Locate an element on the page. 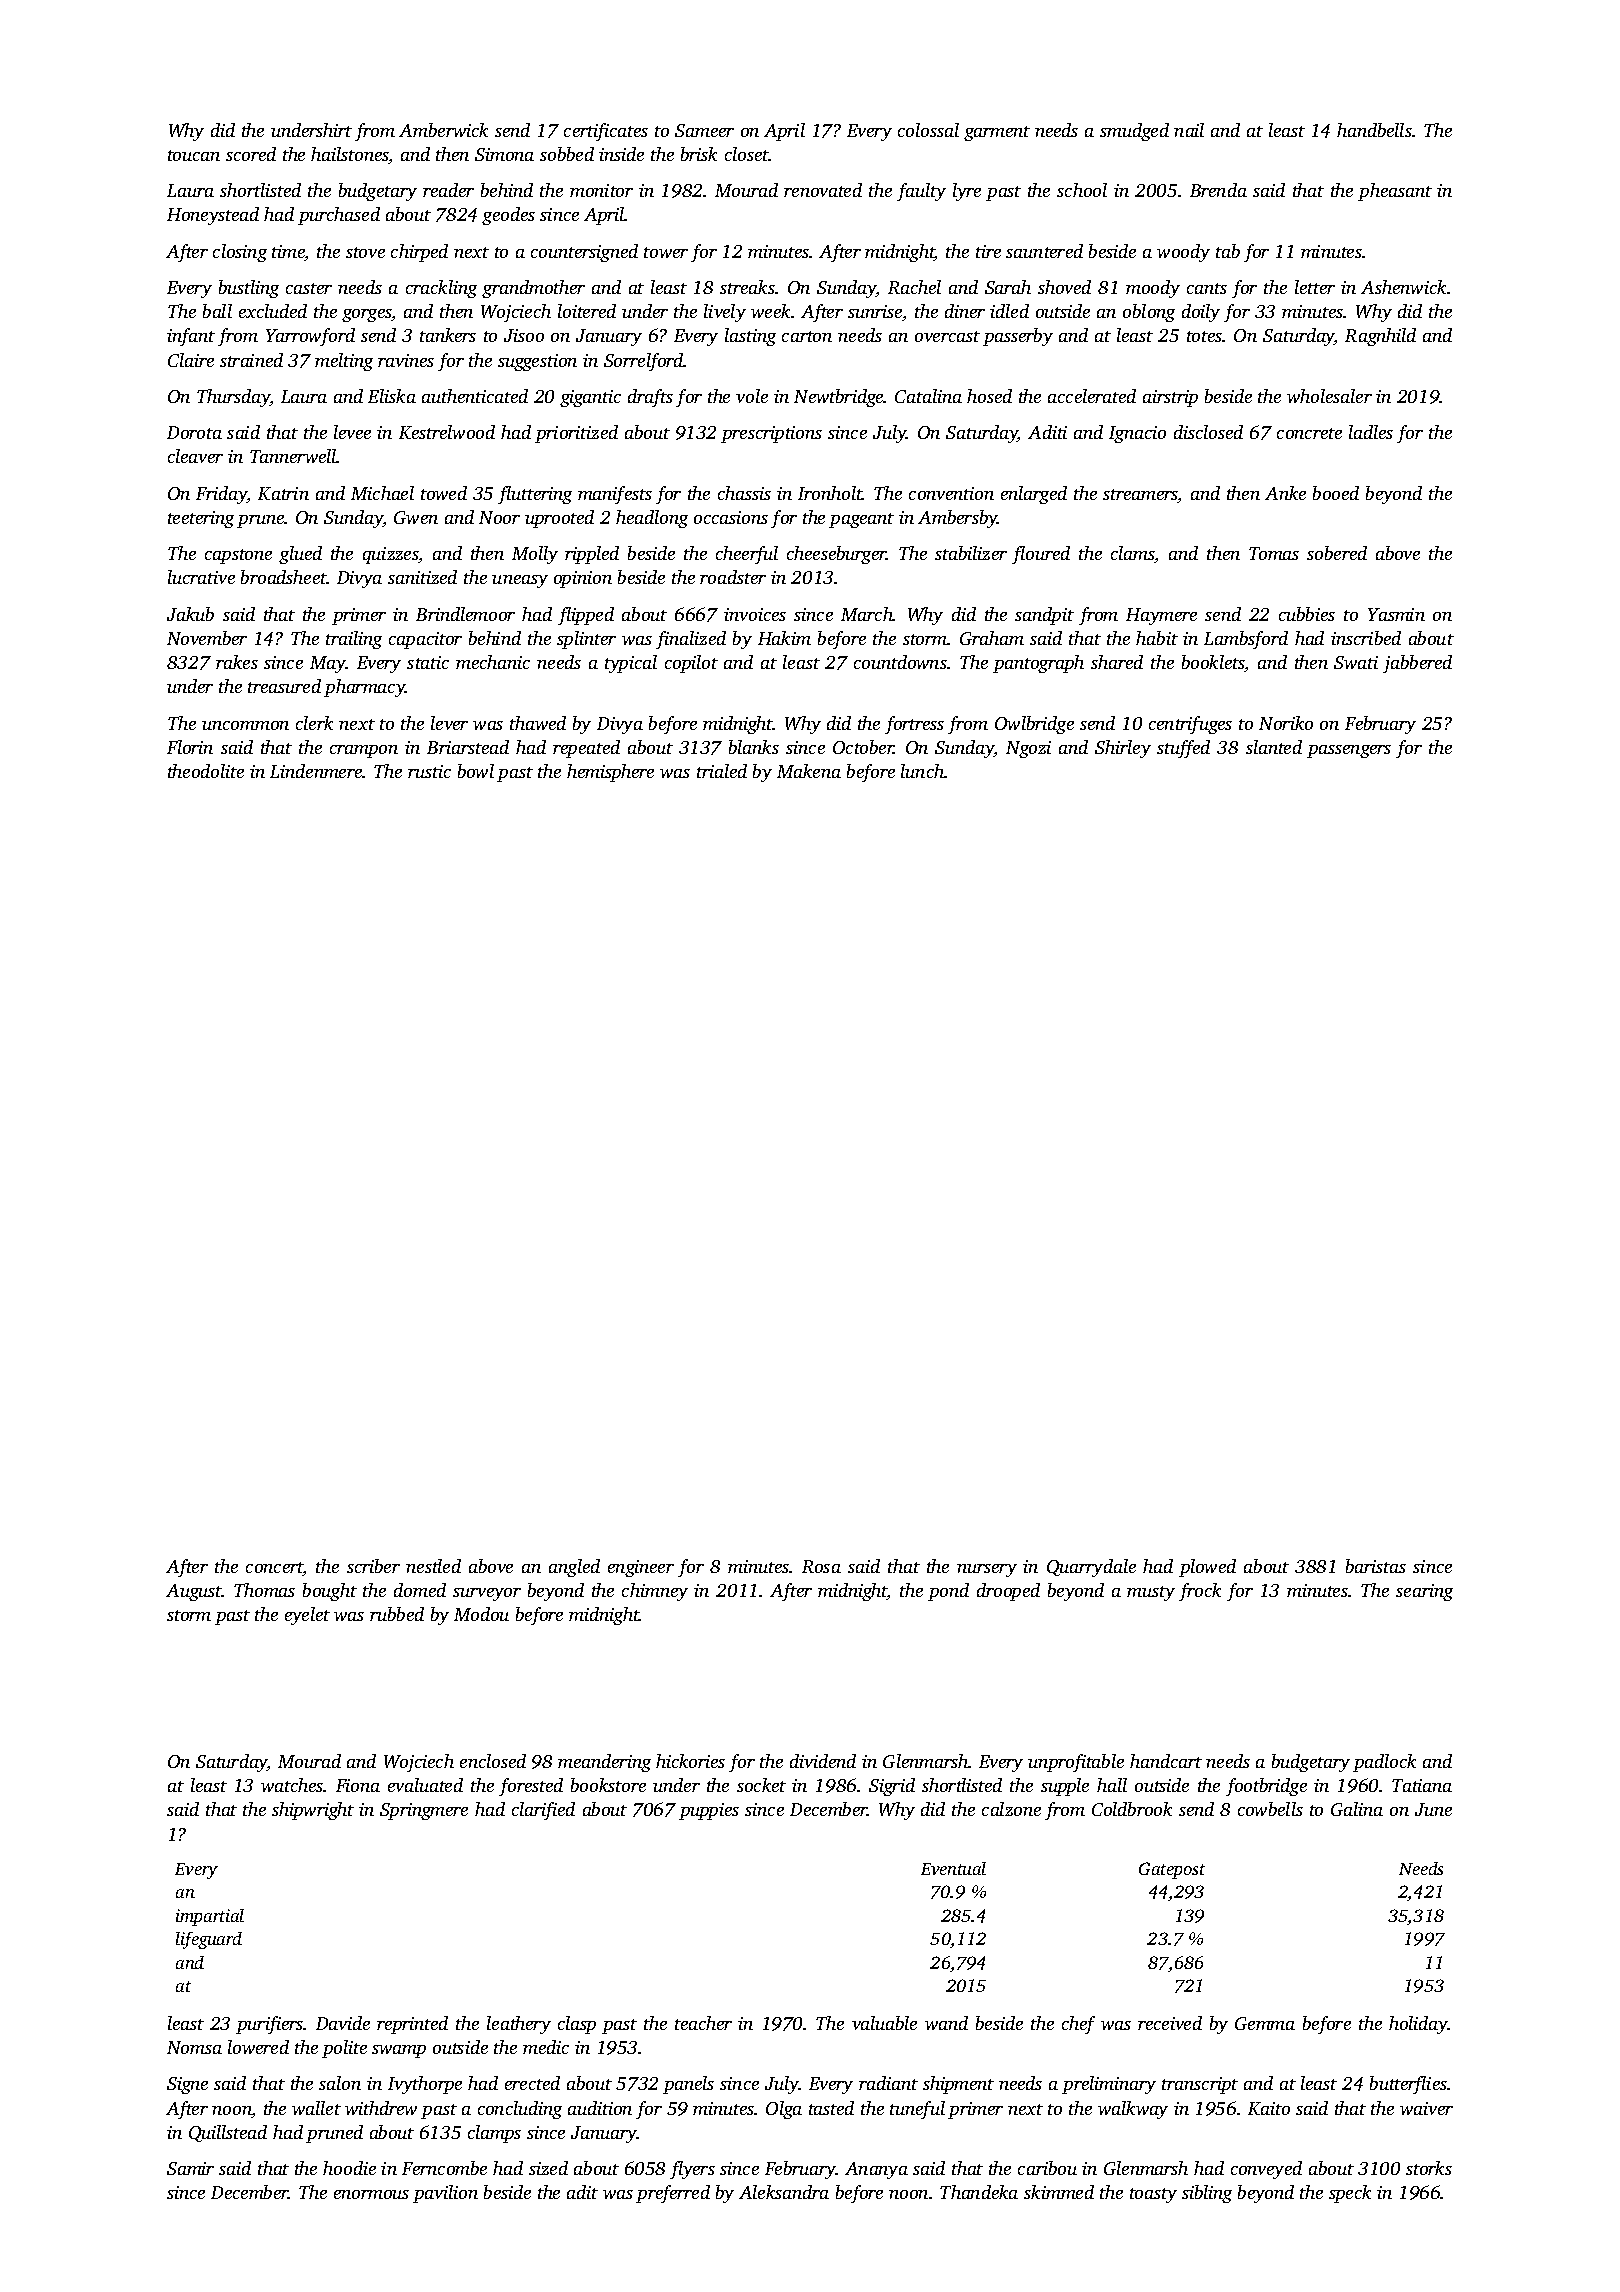 This document has height=2292, width=1620. ladles is located at coordinates (1371, 432).
